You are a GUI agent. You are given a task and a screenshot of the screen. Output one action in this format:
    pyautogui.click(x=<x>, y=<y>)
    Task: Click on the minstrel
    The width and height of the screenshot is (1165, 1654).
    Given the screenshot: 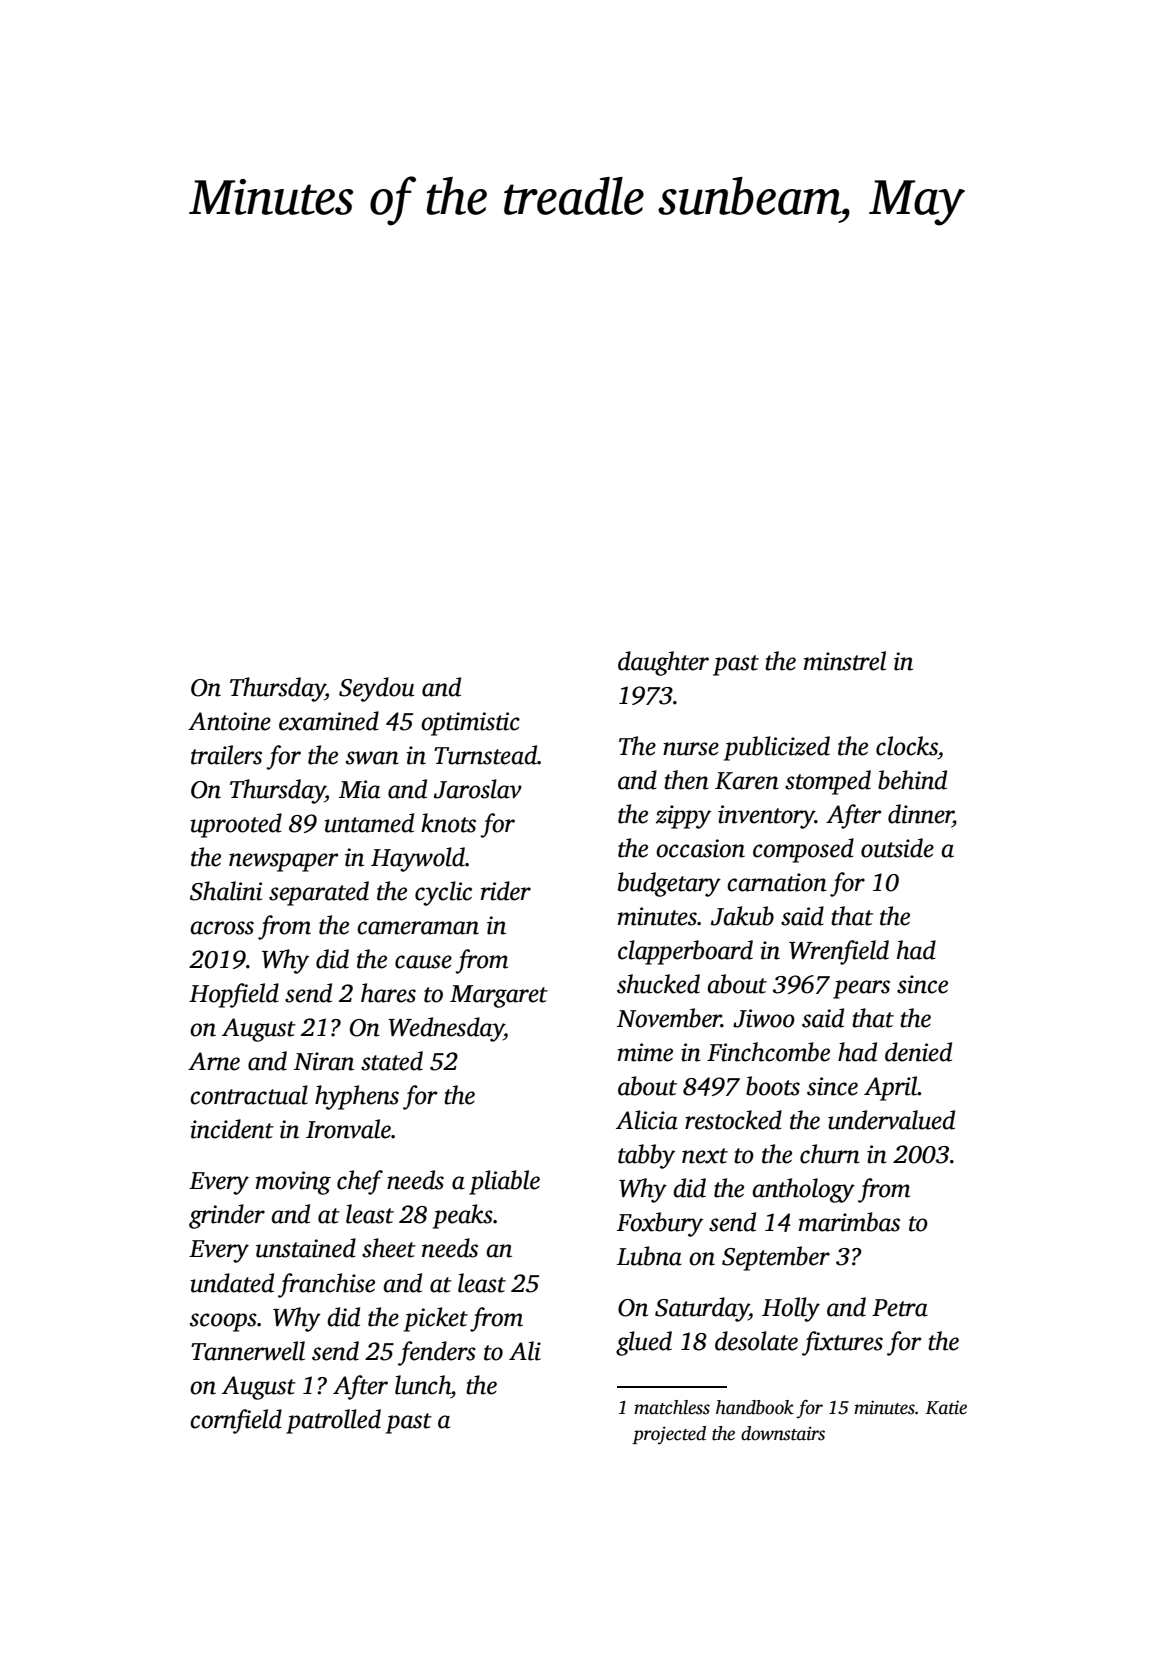 What is the action you would take?
    pyautogui.click(x=845, y=661)
